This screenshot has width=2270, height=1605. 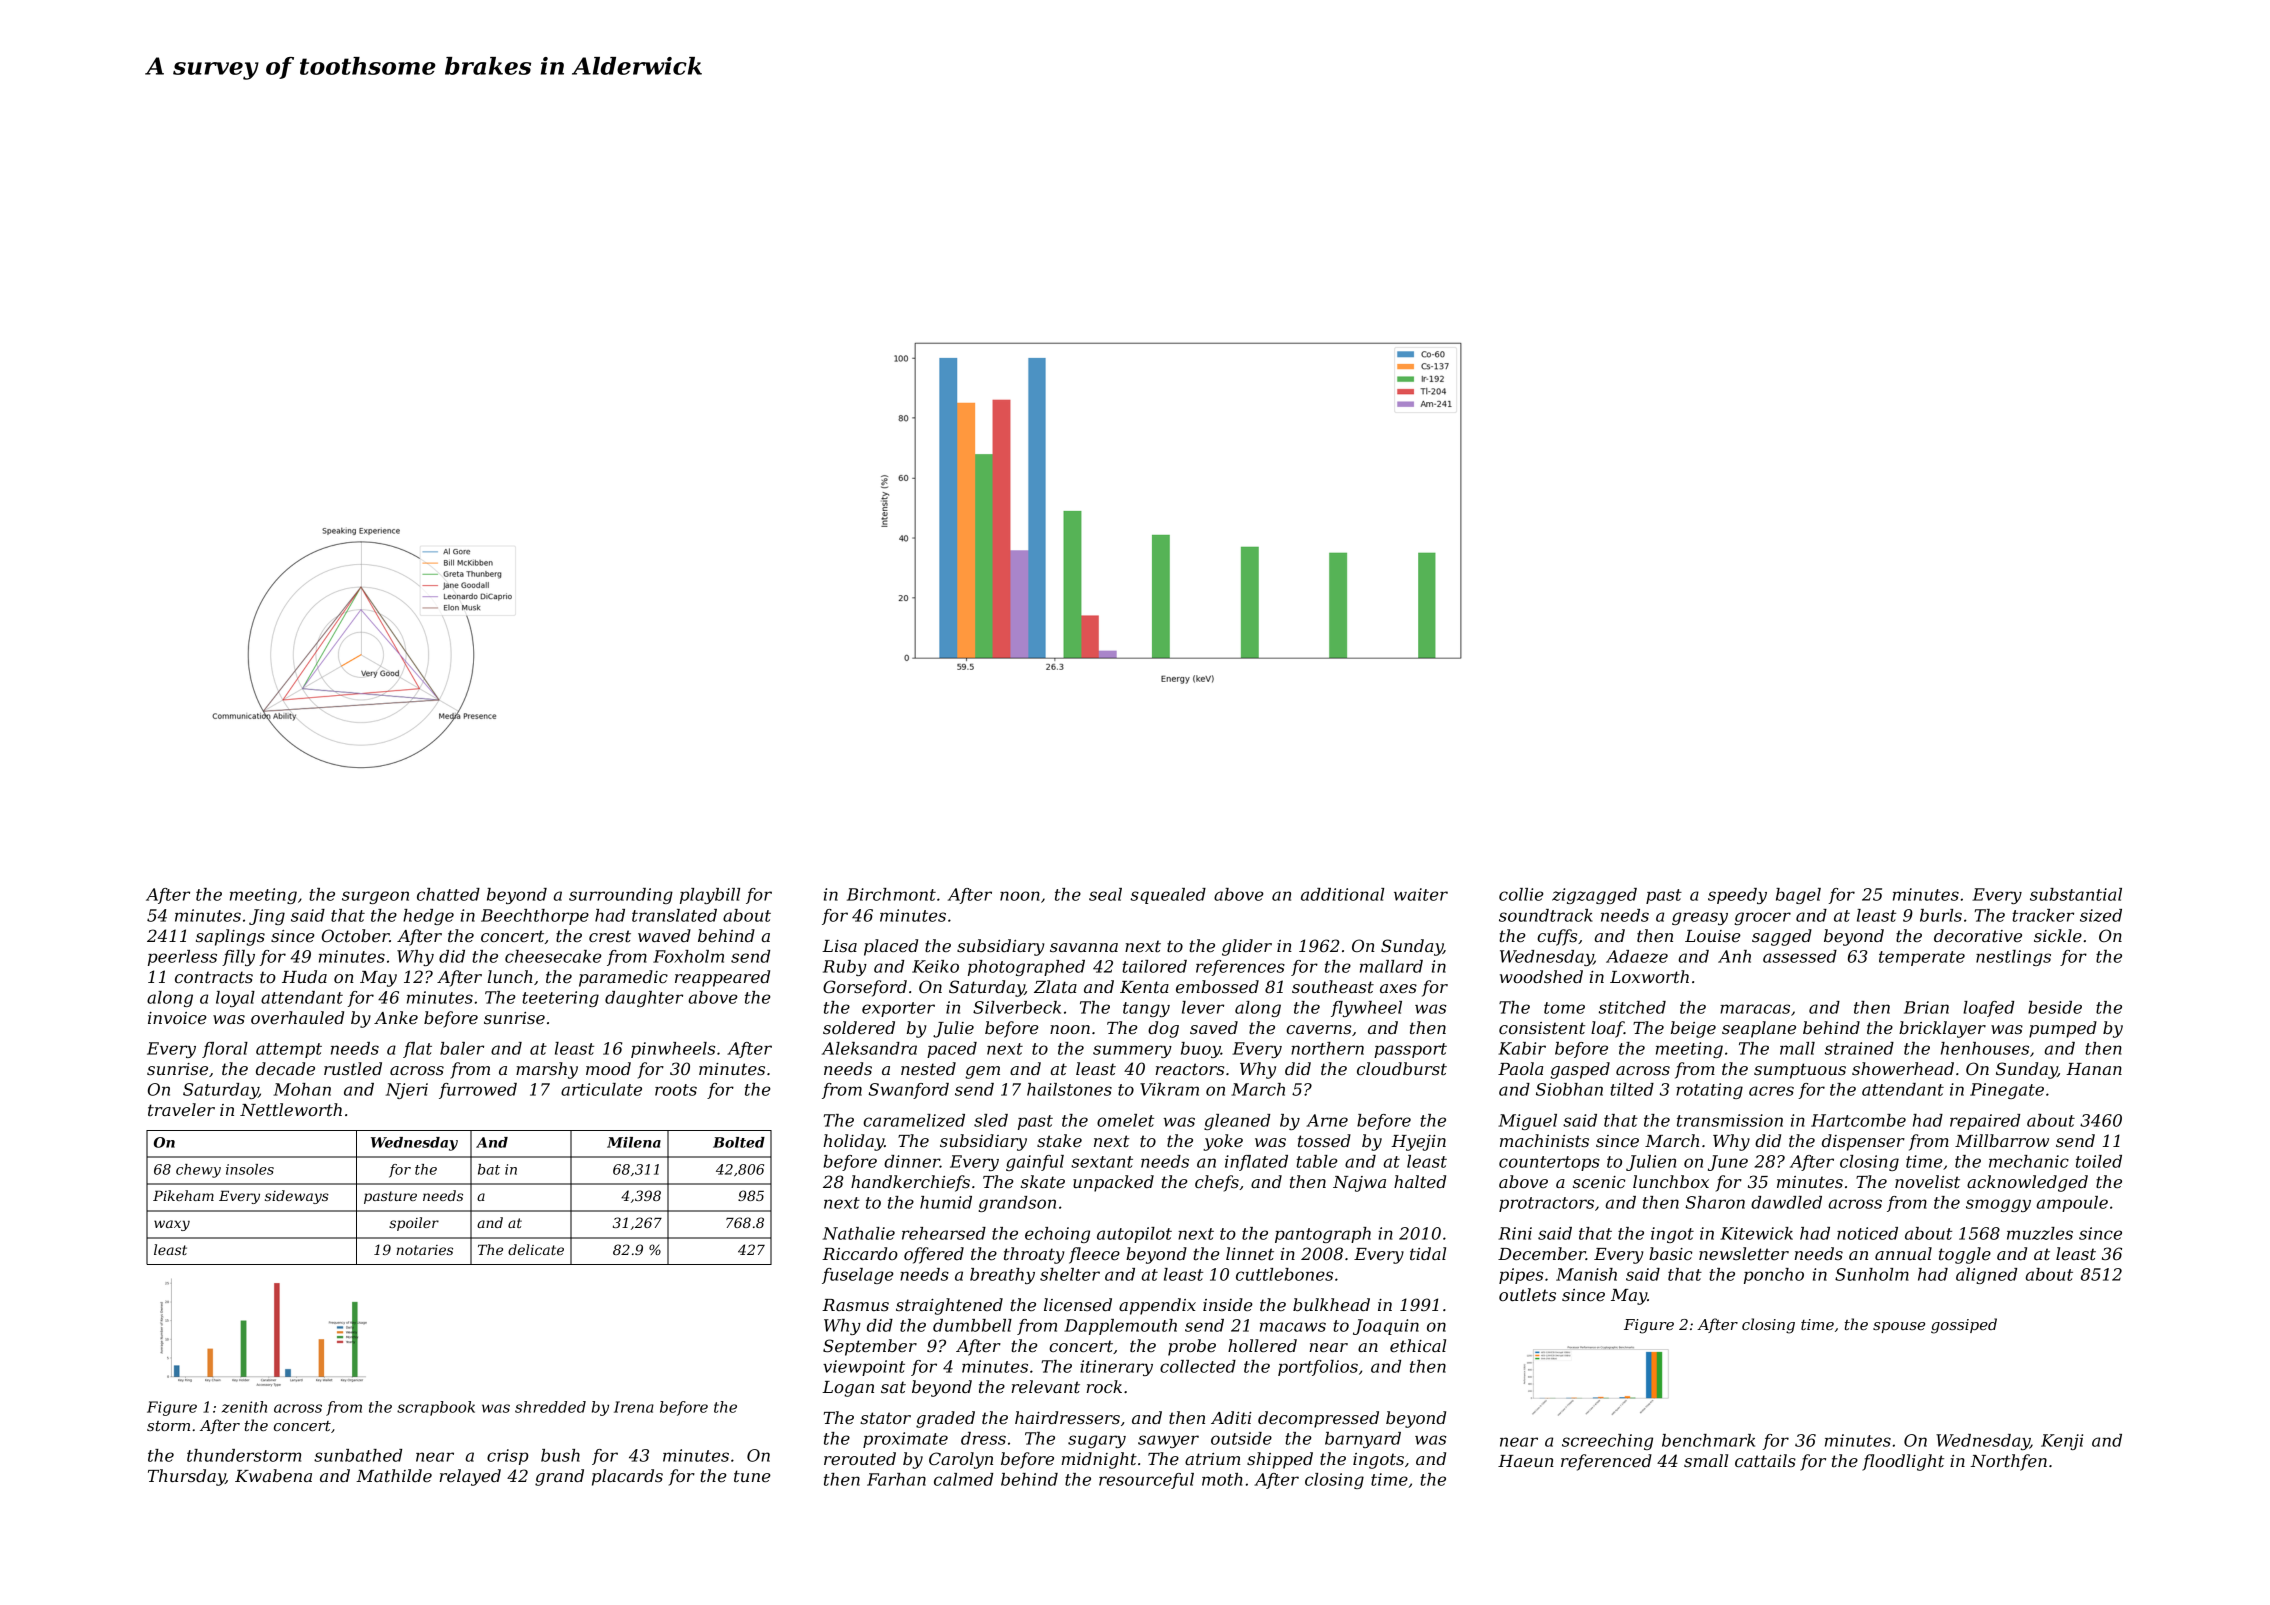 I want to click on delicate, so click(x=536, y=1249).
